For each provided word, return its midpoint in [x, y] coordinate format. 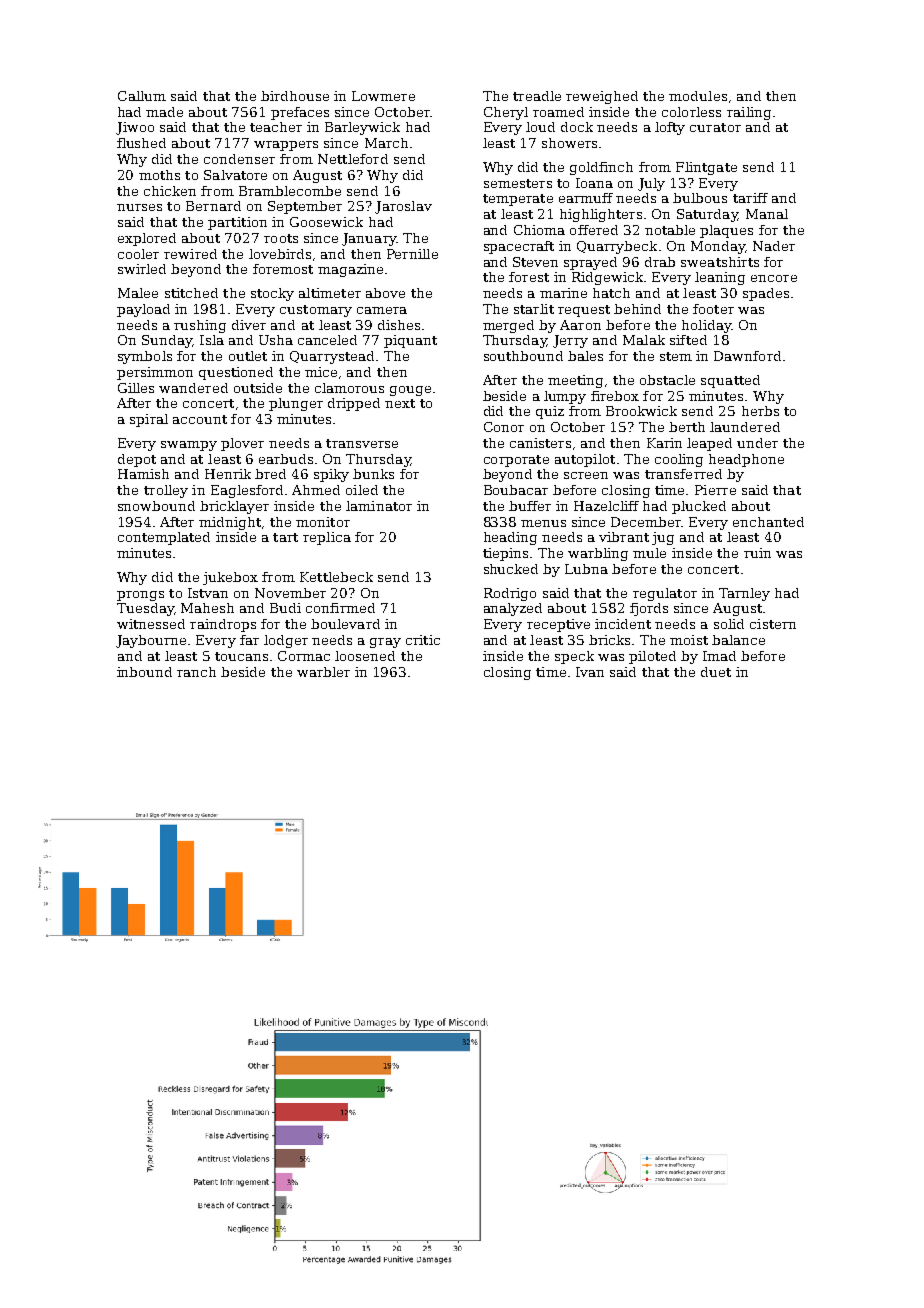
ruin [757, 553]
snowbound [156, 506]
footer [713, 309]
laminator [379, 506]
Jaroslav [403, 207]
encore [774, 278]
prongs [140, 596]
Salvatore [235, 175]
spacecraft [519, 247]
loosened [365, 656]
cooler [138, 254]
